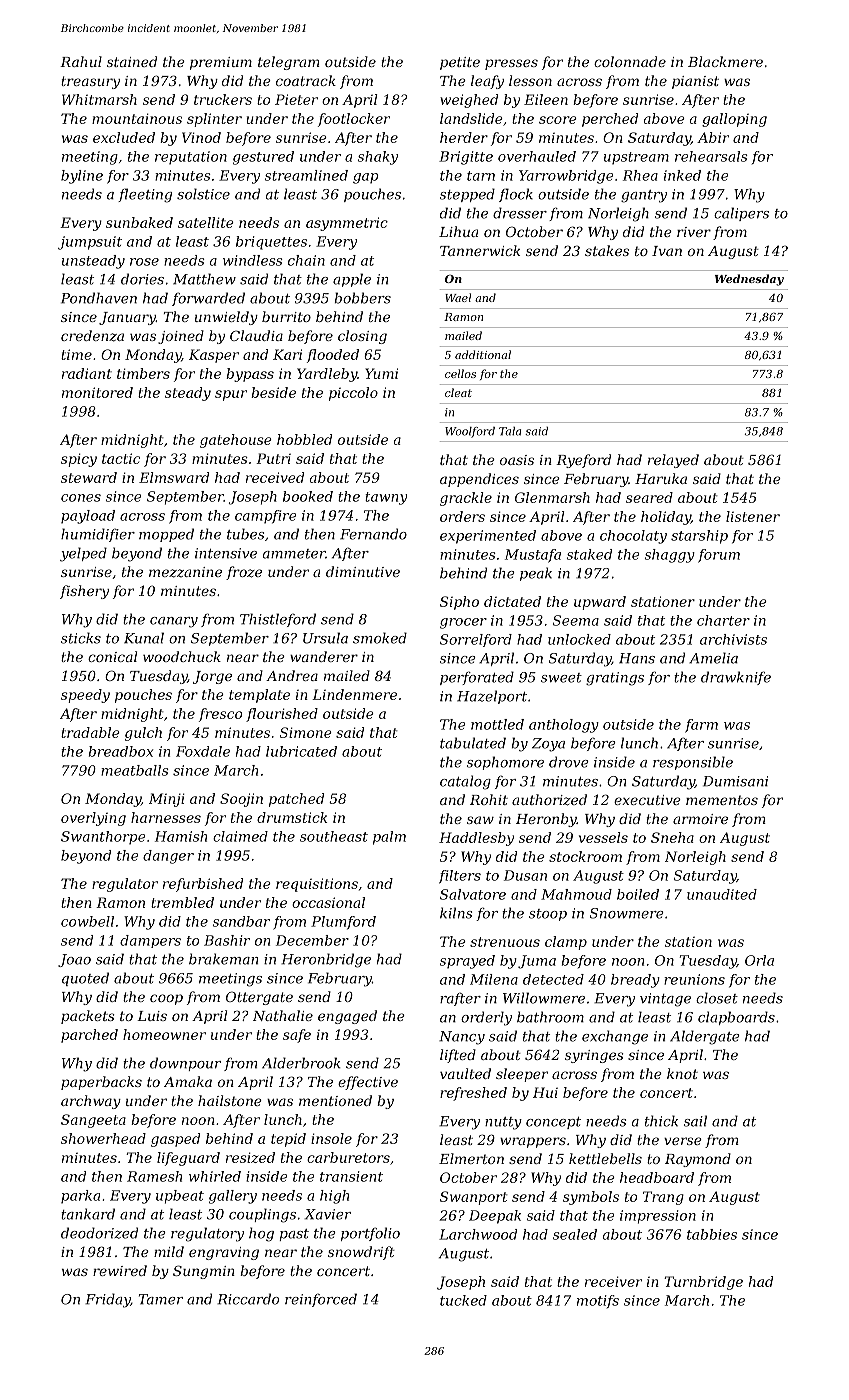  What do you see at coordinates (465, 782) in the screenshot?
I see `catalog` at bounding box center [465, 782].
